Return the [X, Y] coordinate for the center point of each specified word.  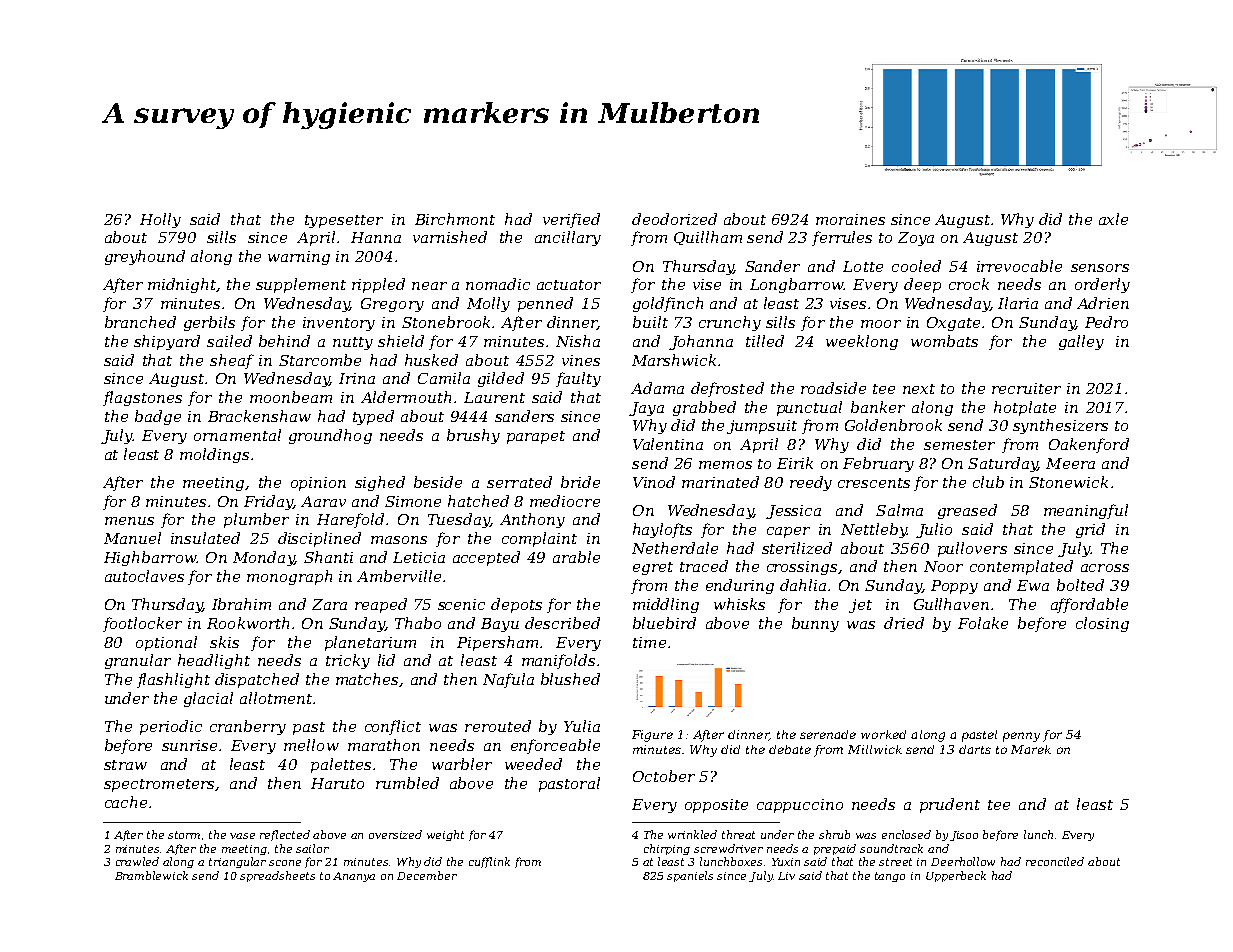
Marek [1031, 749]
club [988, 482]
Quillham [708, 238]
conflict [393, 727]
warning [299, 258]
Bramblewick [151, 875]
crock [969, 284]
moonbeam [291, 397]
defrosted [727, 389]
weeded [533, 764]
